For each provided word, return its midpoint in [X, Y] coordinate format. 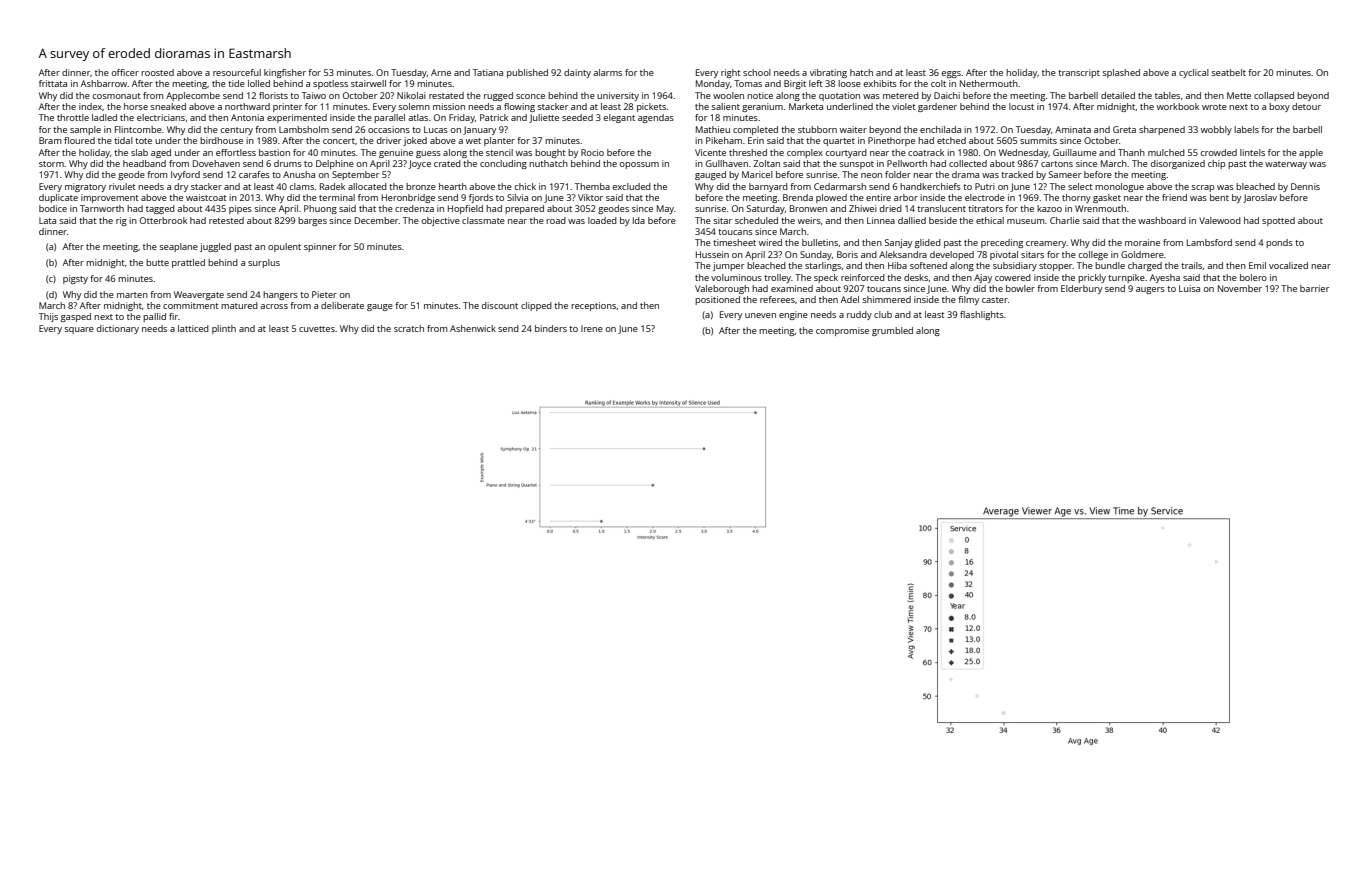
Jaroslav [1260, 198]
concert [339, 141]
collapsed [1274, 96]
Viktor [590, 197]
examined [792, 288]
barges [312, 221]
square [79, 330]
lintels [1252, 152]
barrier [1314, 288]
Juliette [544, 118]
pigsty [75, 279]
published [527, 73]
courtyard [846, 153]
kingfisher [285, 73]
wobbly [1216, 130]
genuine [396, 153]
